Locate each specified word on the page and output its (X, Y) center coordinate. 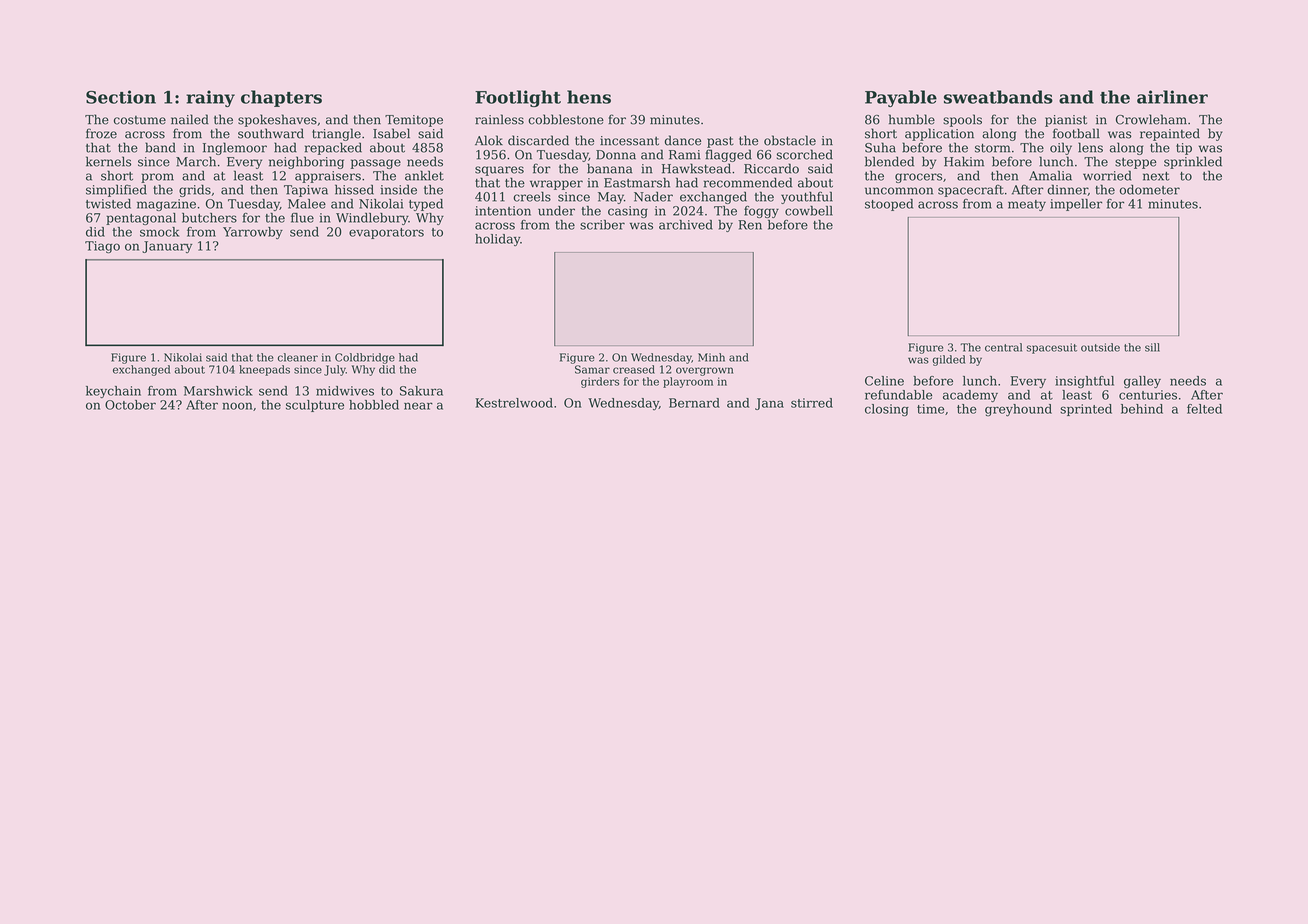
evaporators (386, 233)
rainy (210, 98)
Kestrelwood (514, 403)
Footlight (518, 98)
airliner (1172, 97)
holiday (497, 240)
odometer (1150, 189)
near (418, 406)
